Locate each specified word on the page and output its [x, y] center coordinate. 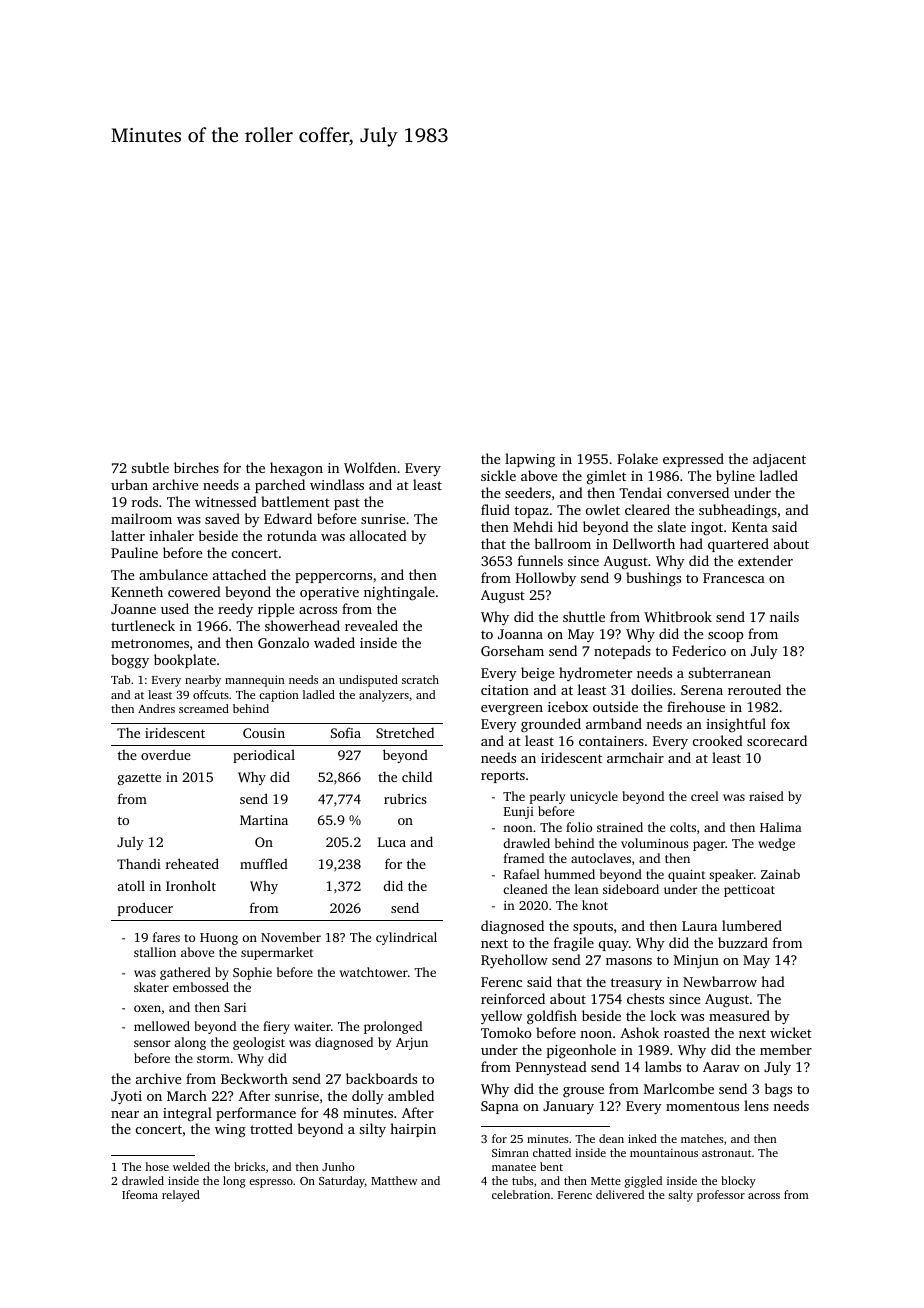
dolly [368, 1097]
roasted [687, 1032]
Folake [637, 458]
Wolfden [370, 467]
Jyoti [126, 1097]
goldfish [552, 1017]
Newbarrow [720, 981]
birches [196, 467]
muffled [264, 863]
